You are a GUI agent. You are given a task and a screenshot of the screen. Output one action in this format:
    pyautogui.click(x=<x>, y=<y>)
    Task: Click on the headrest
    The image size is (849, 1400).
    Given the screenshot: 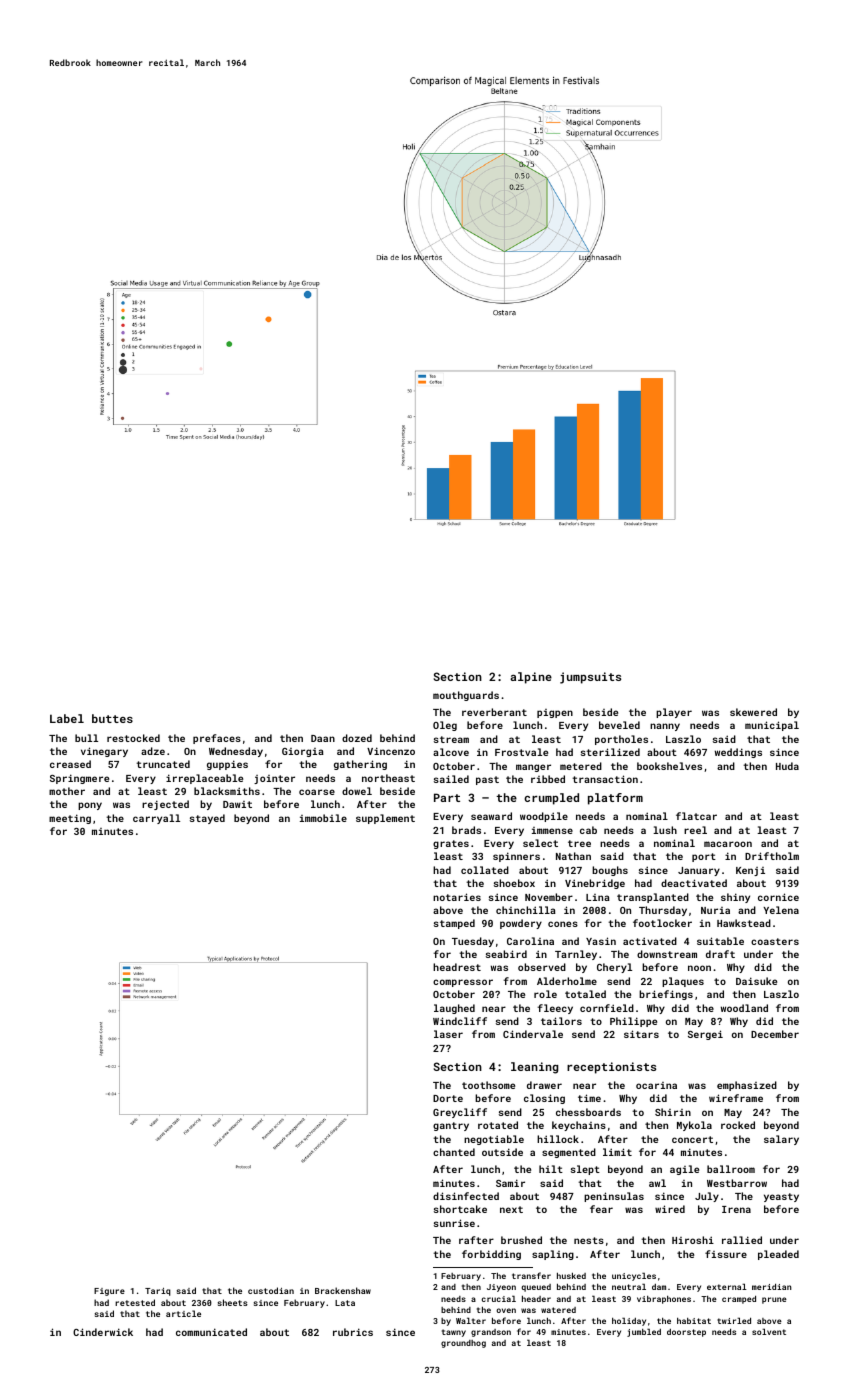 What is the action you would take?
    pyautogui.click(x=457, y=967)
